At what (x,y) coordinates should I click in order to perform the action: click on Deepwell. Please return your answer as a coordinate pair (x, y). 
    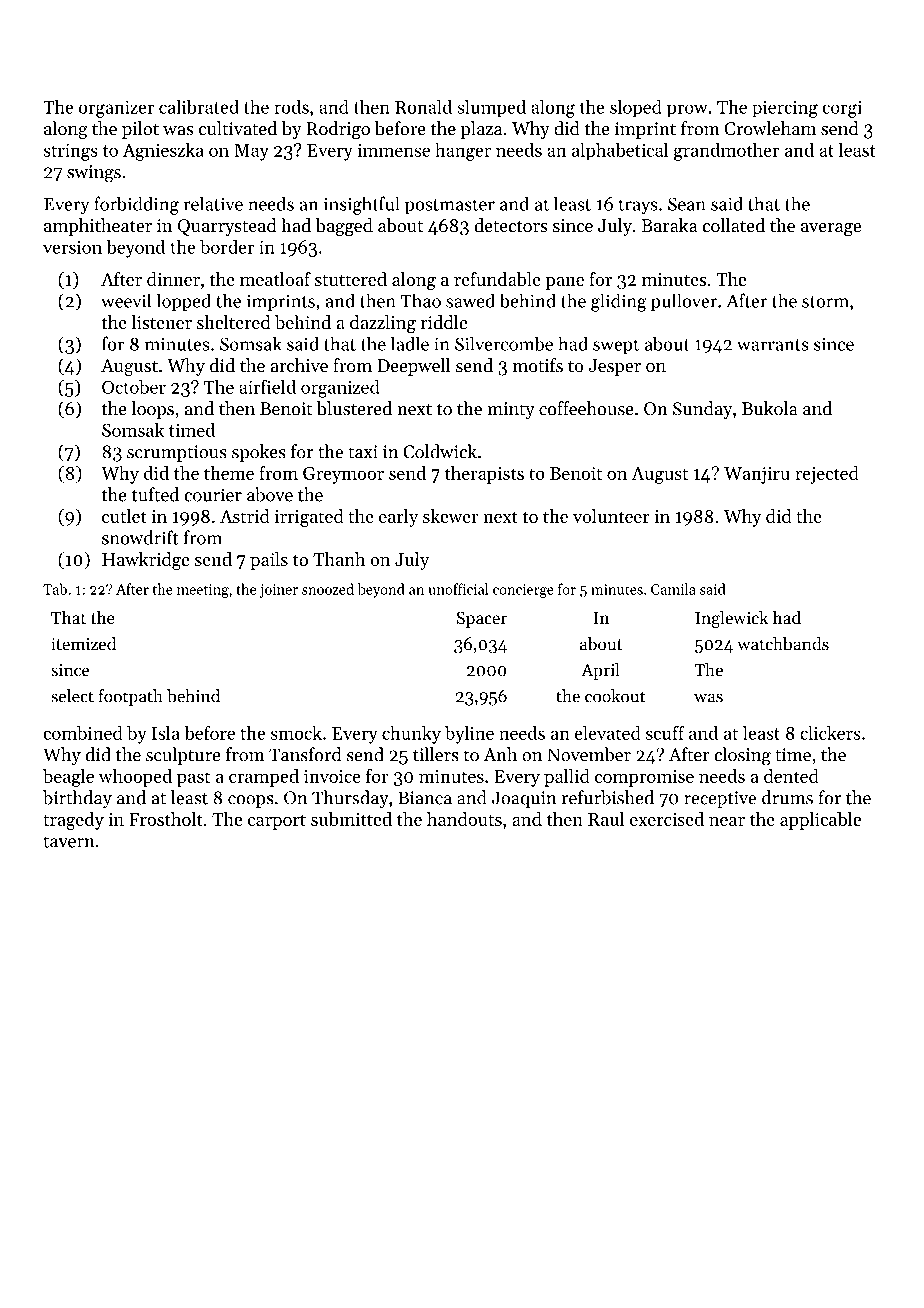
    Looking at the image, I should click on (414, 367).
